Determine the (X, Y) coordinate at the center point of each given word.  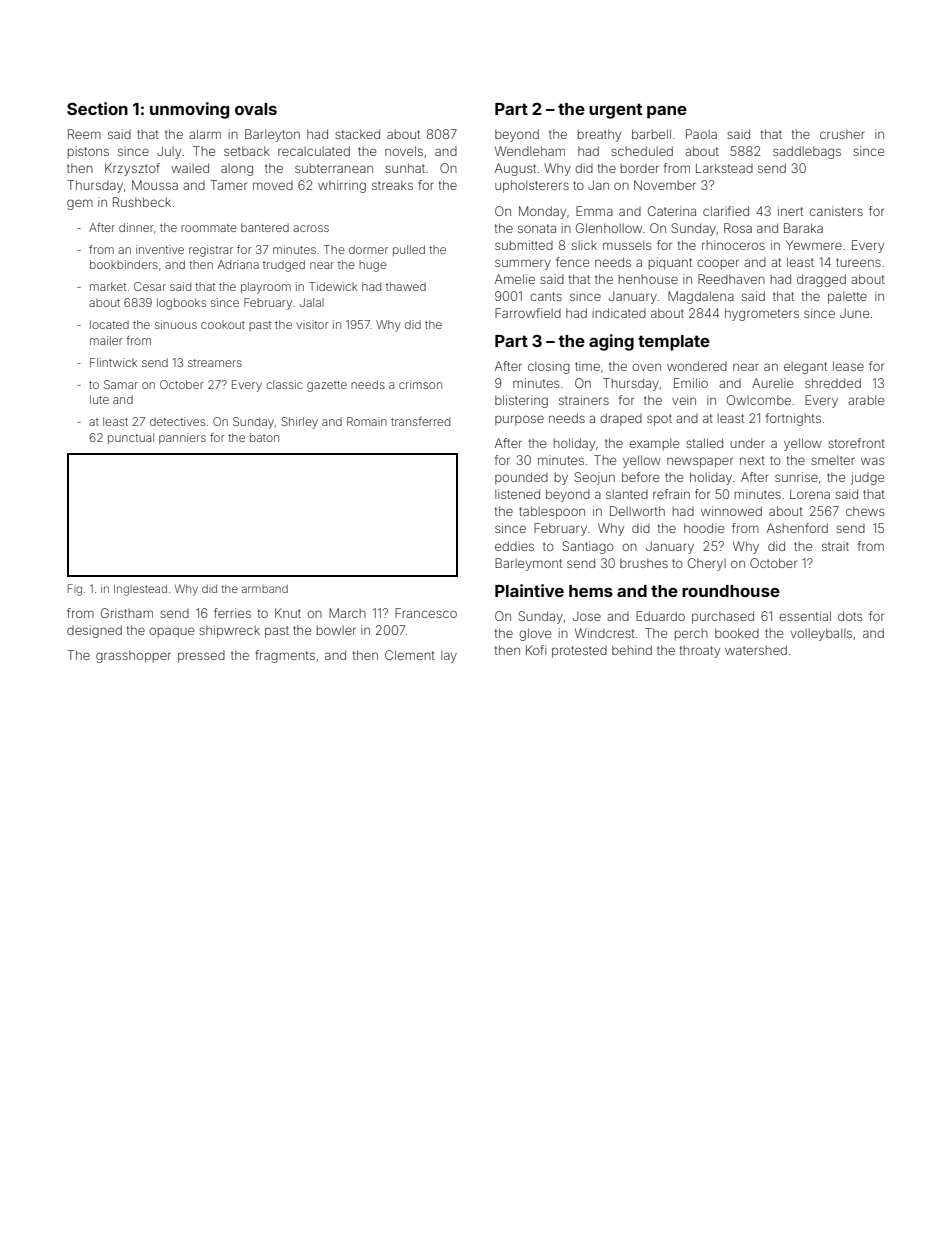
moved (273, 185)
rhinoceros (733, 245)
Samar (121, 384)
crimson (420, 384)
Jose (587, 616)
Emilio (691, 383)
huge (373, 266)
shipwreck (229, 631)
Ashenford (797, 528)
